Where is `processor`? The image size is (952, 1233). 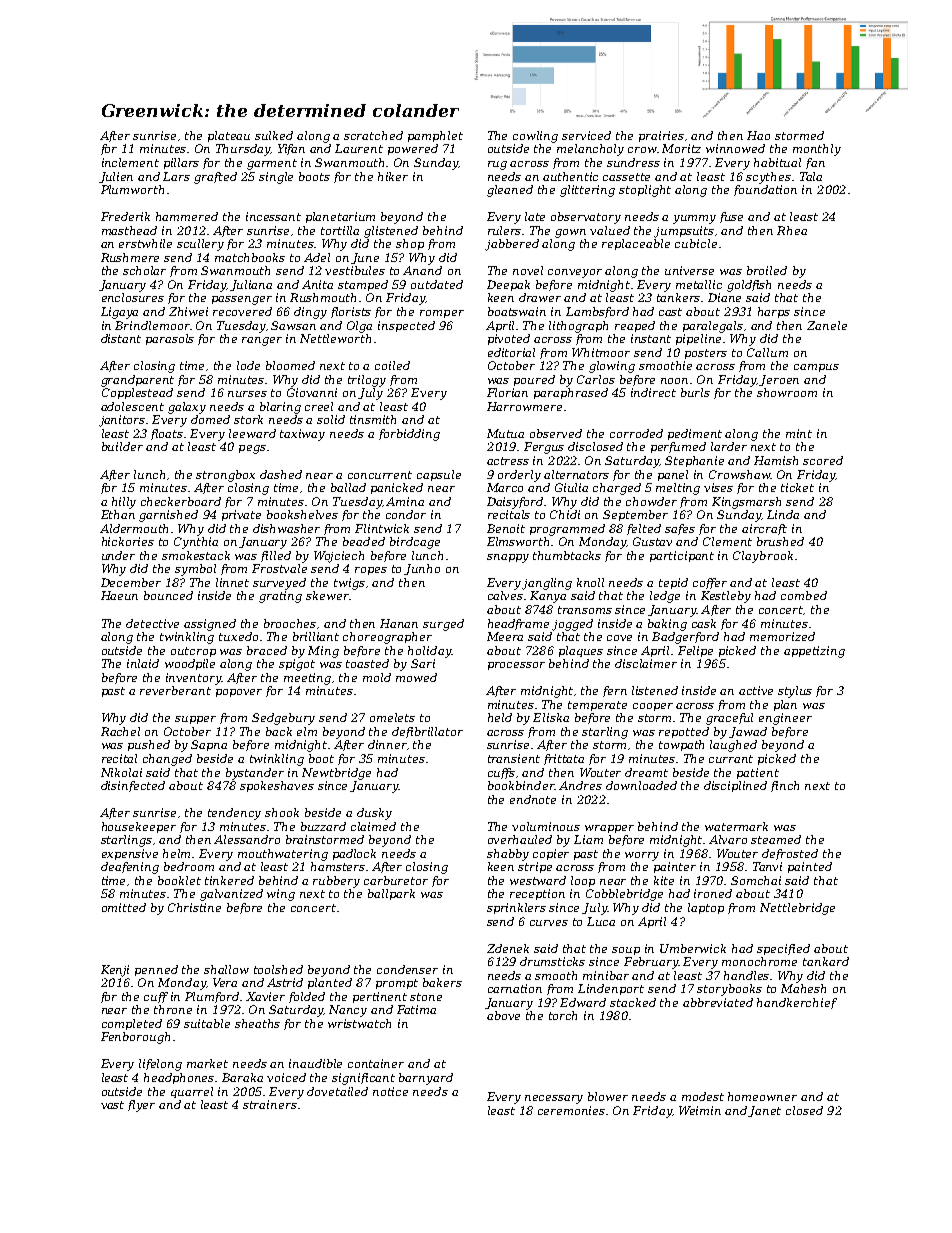 processor is located at coordinates (516, 666).
